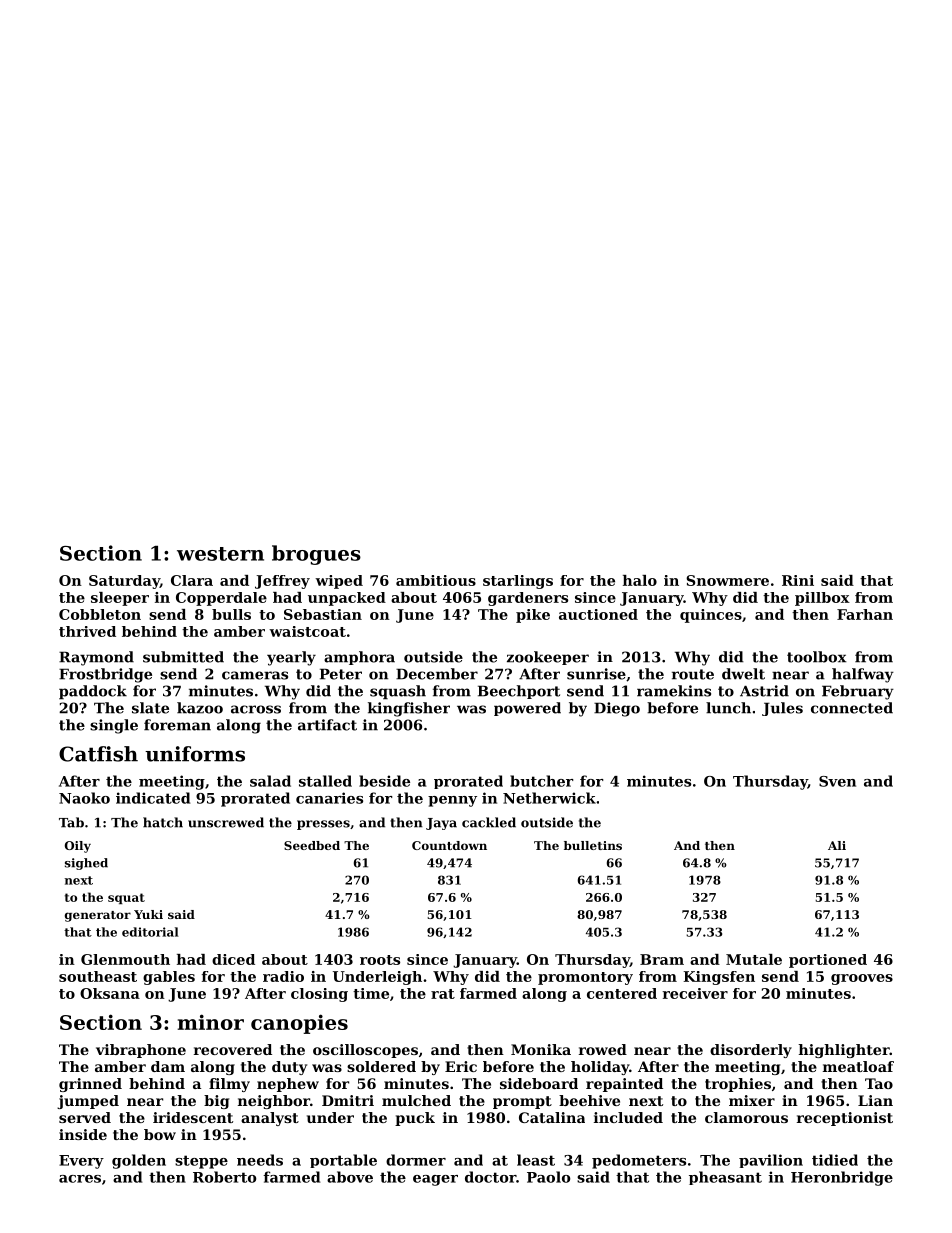 Image resolution: width=952 pixels, height=1233 pixels. What do you see at coordinates (518, 582) in the screenshot?
I see `starlings` at bounding box center [518, 582].
